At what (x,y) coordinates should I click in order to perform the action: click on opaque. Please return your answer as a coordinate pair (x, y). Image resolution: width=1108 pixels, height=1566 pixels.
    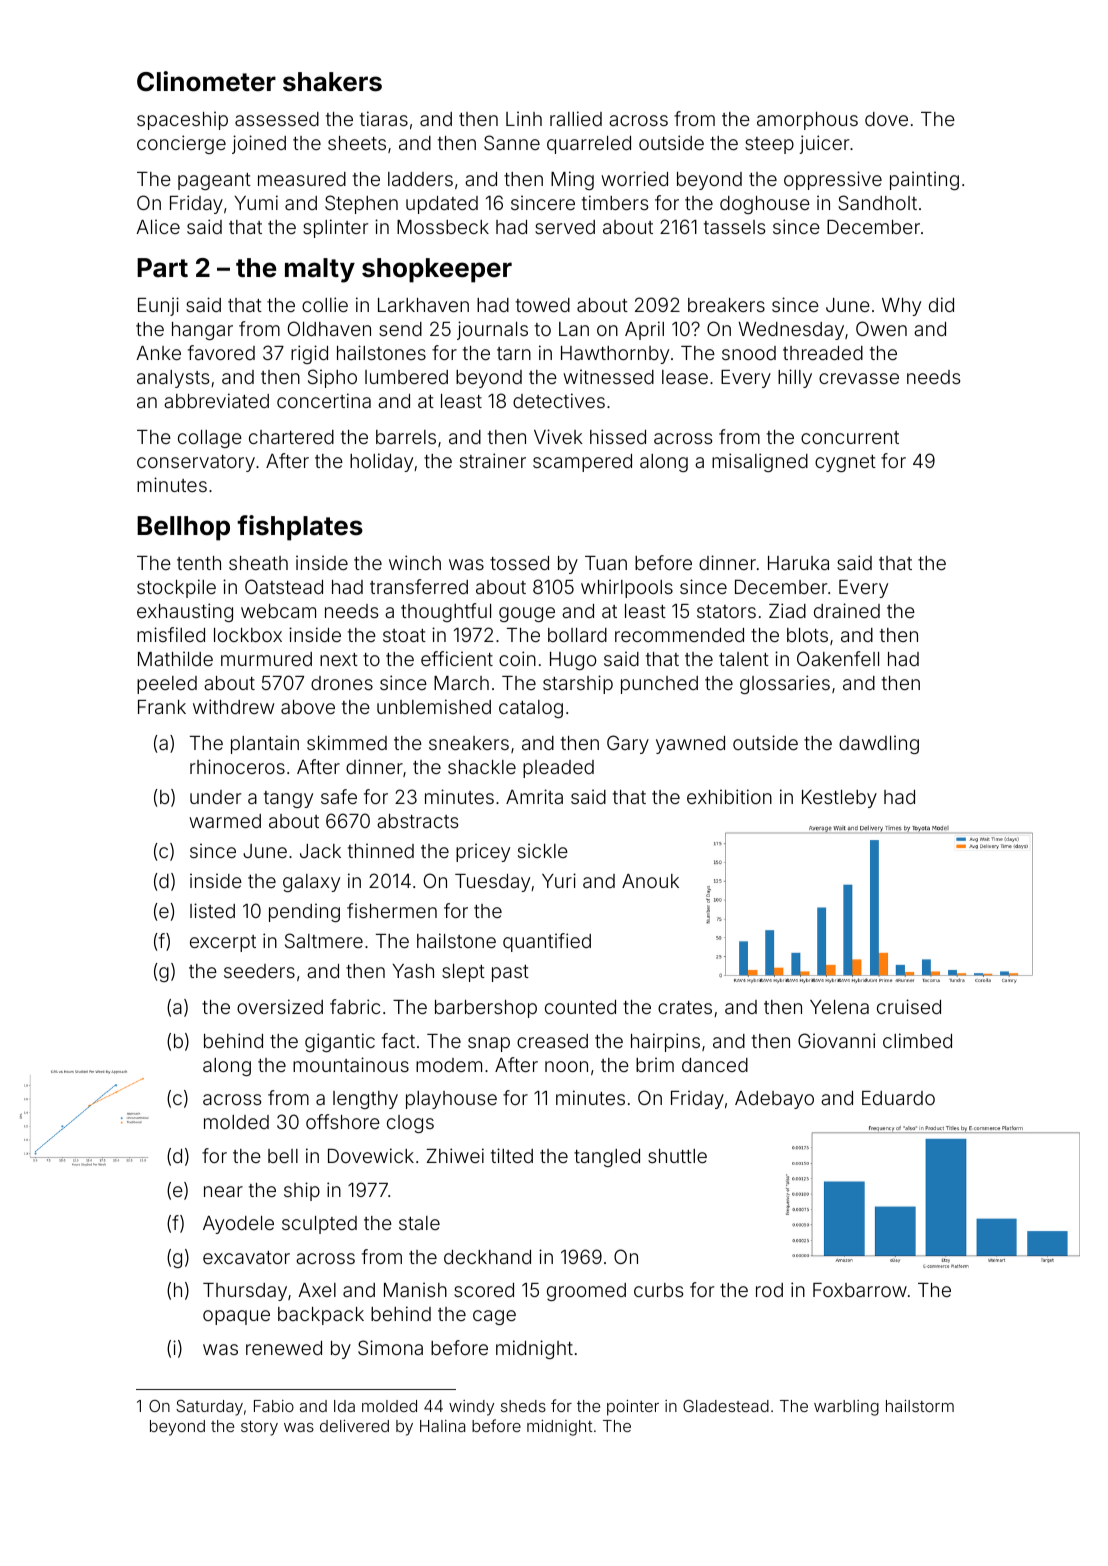
    Looking at the image, I should click on (236, 1317).
